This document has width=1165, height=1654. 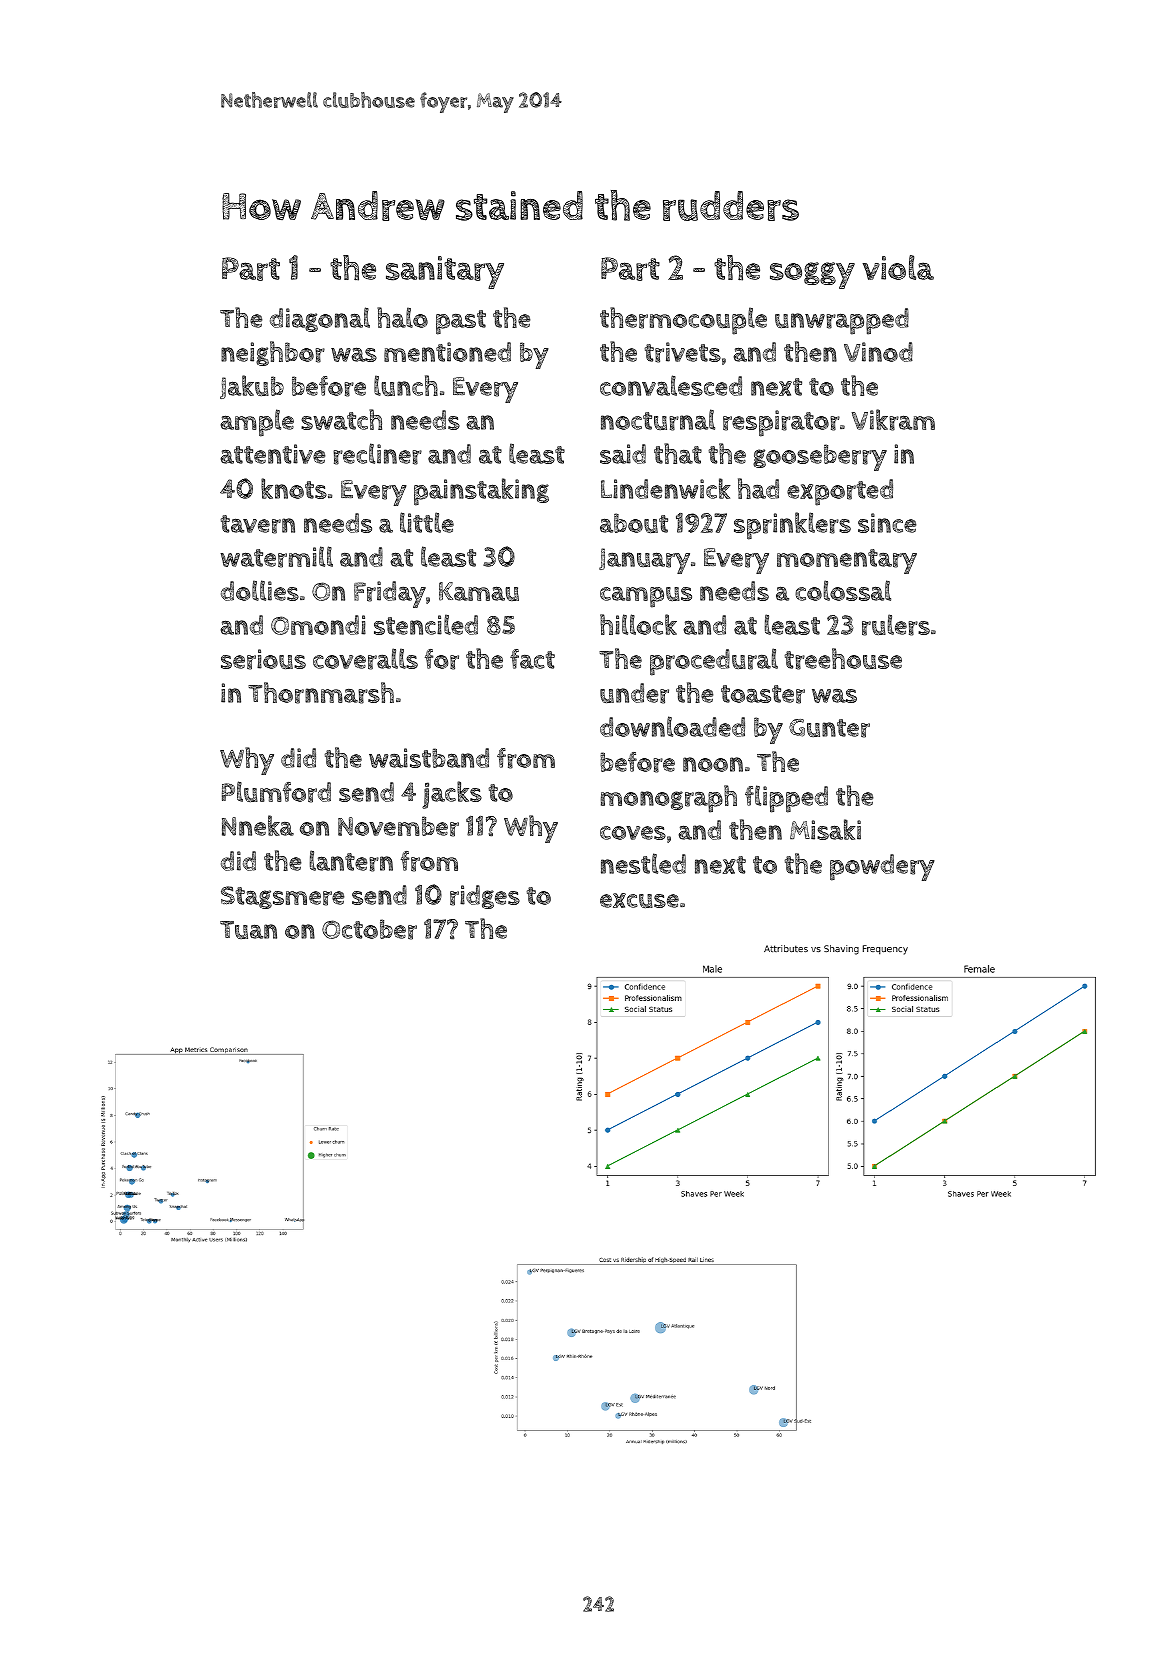 What do you see at coordinates (445, 272) in the document?
I see `sanitary` at bounding box center [445, 272].
